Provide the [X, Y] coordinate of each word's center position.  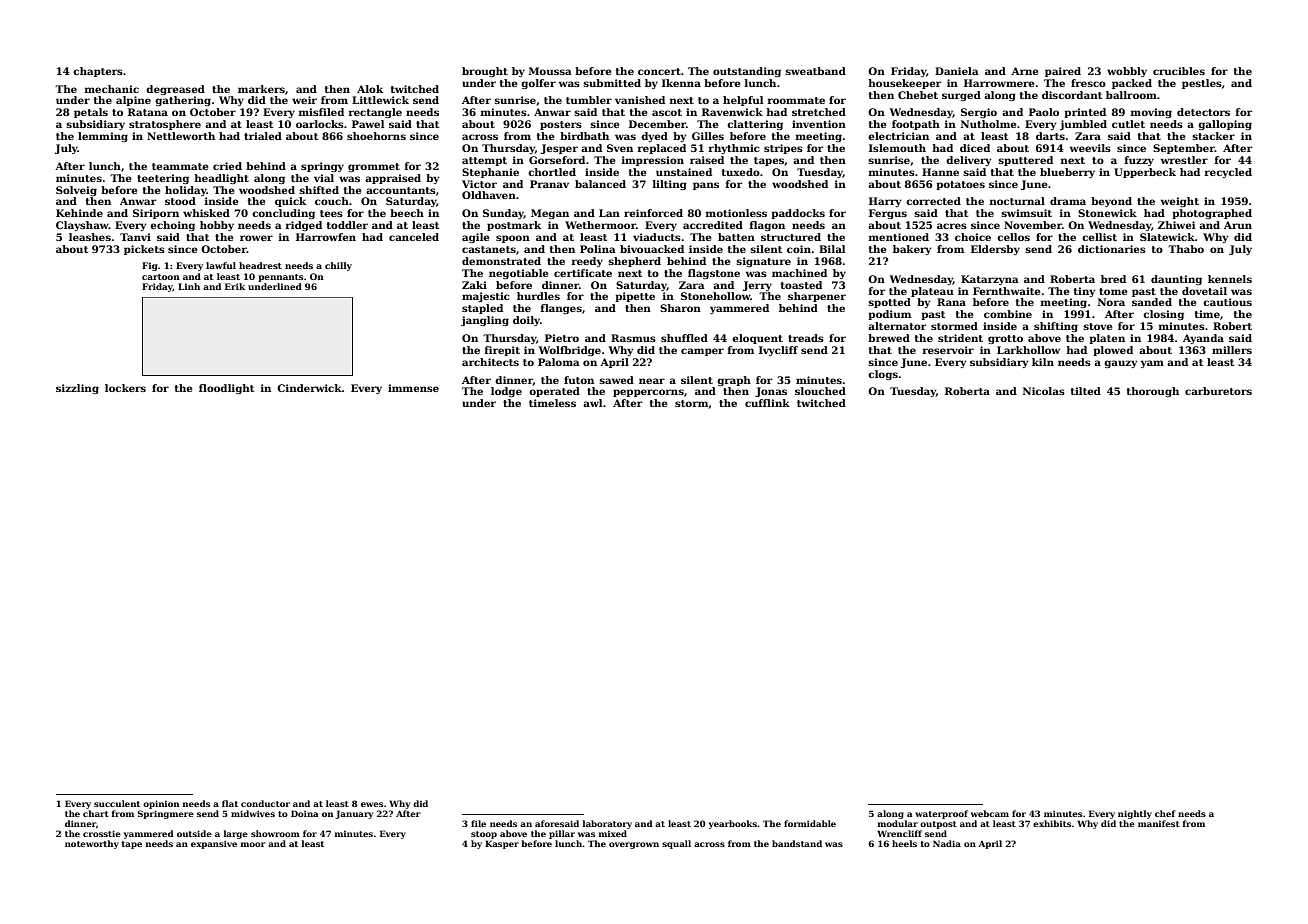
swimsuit [1026, 213]
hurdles [538, 296]
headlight [221, 179]
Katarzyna [990, 280]
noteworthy [92, 844]
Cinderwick [309, 388]
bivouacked [652, 249]
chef [1165, 813]
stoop [484, 835]
